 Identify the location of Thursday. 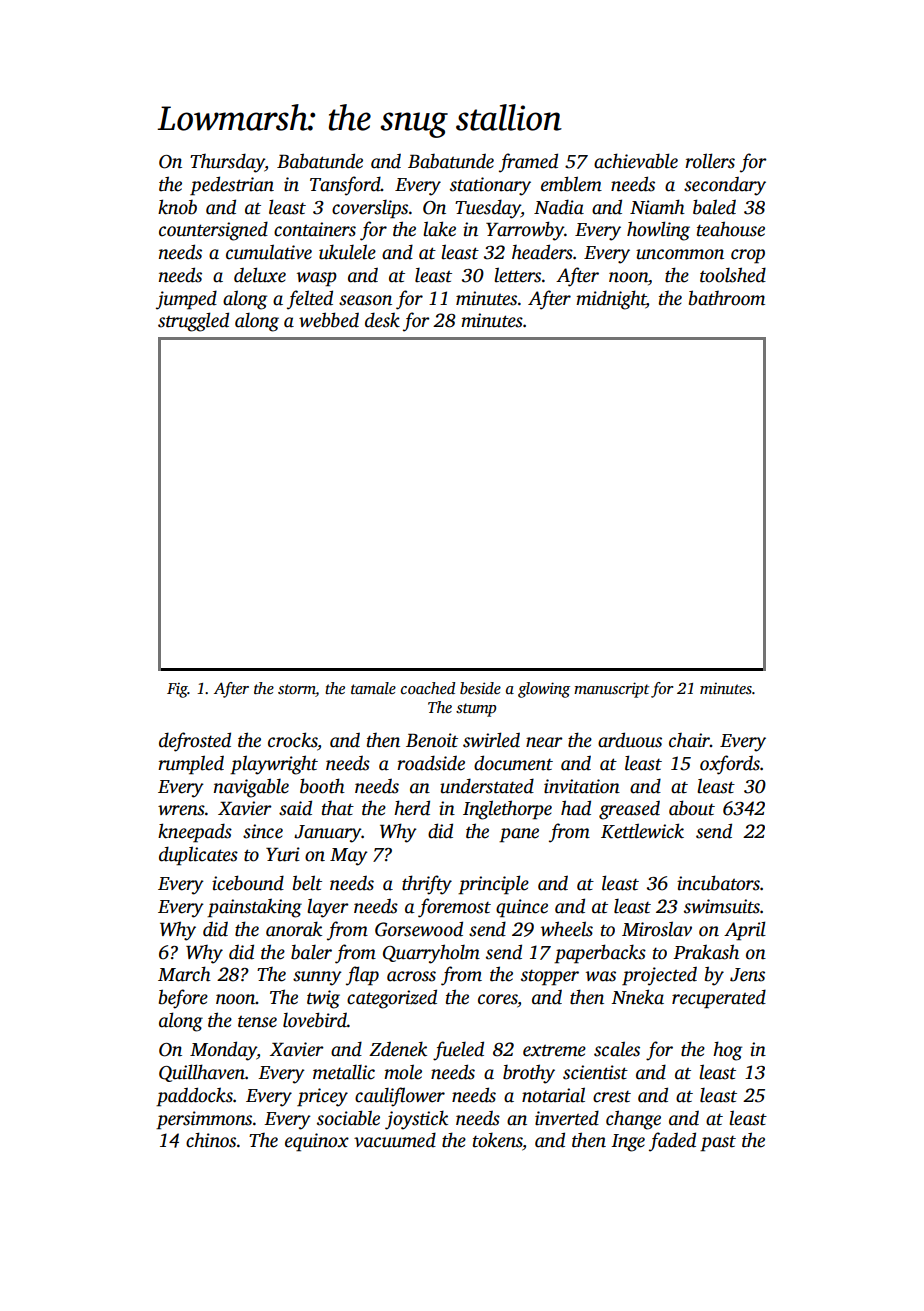
(227, 163).
